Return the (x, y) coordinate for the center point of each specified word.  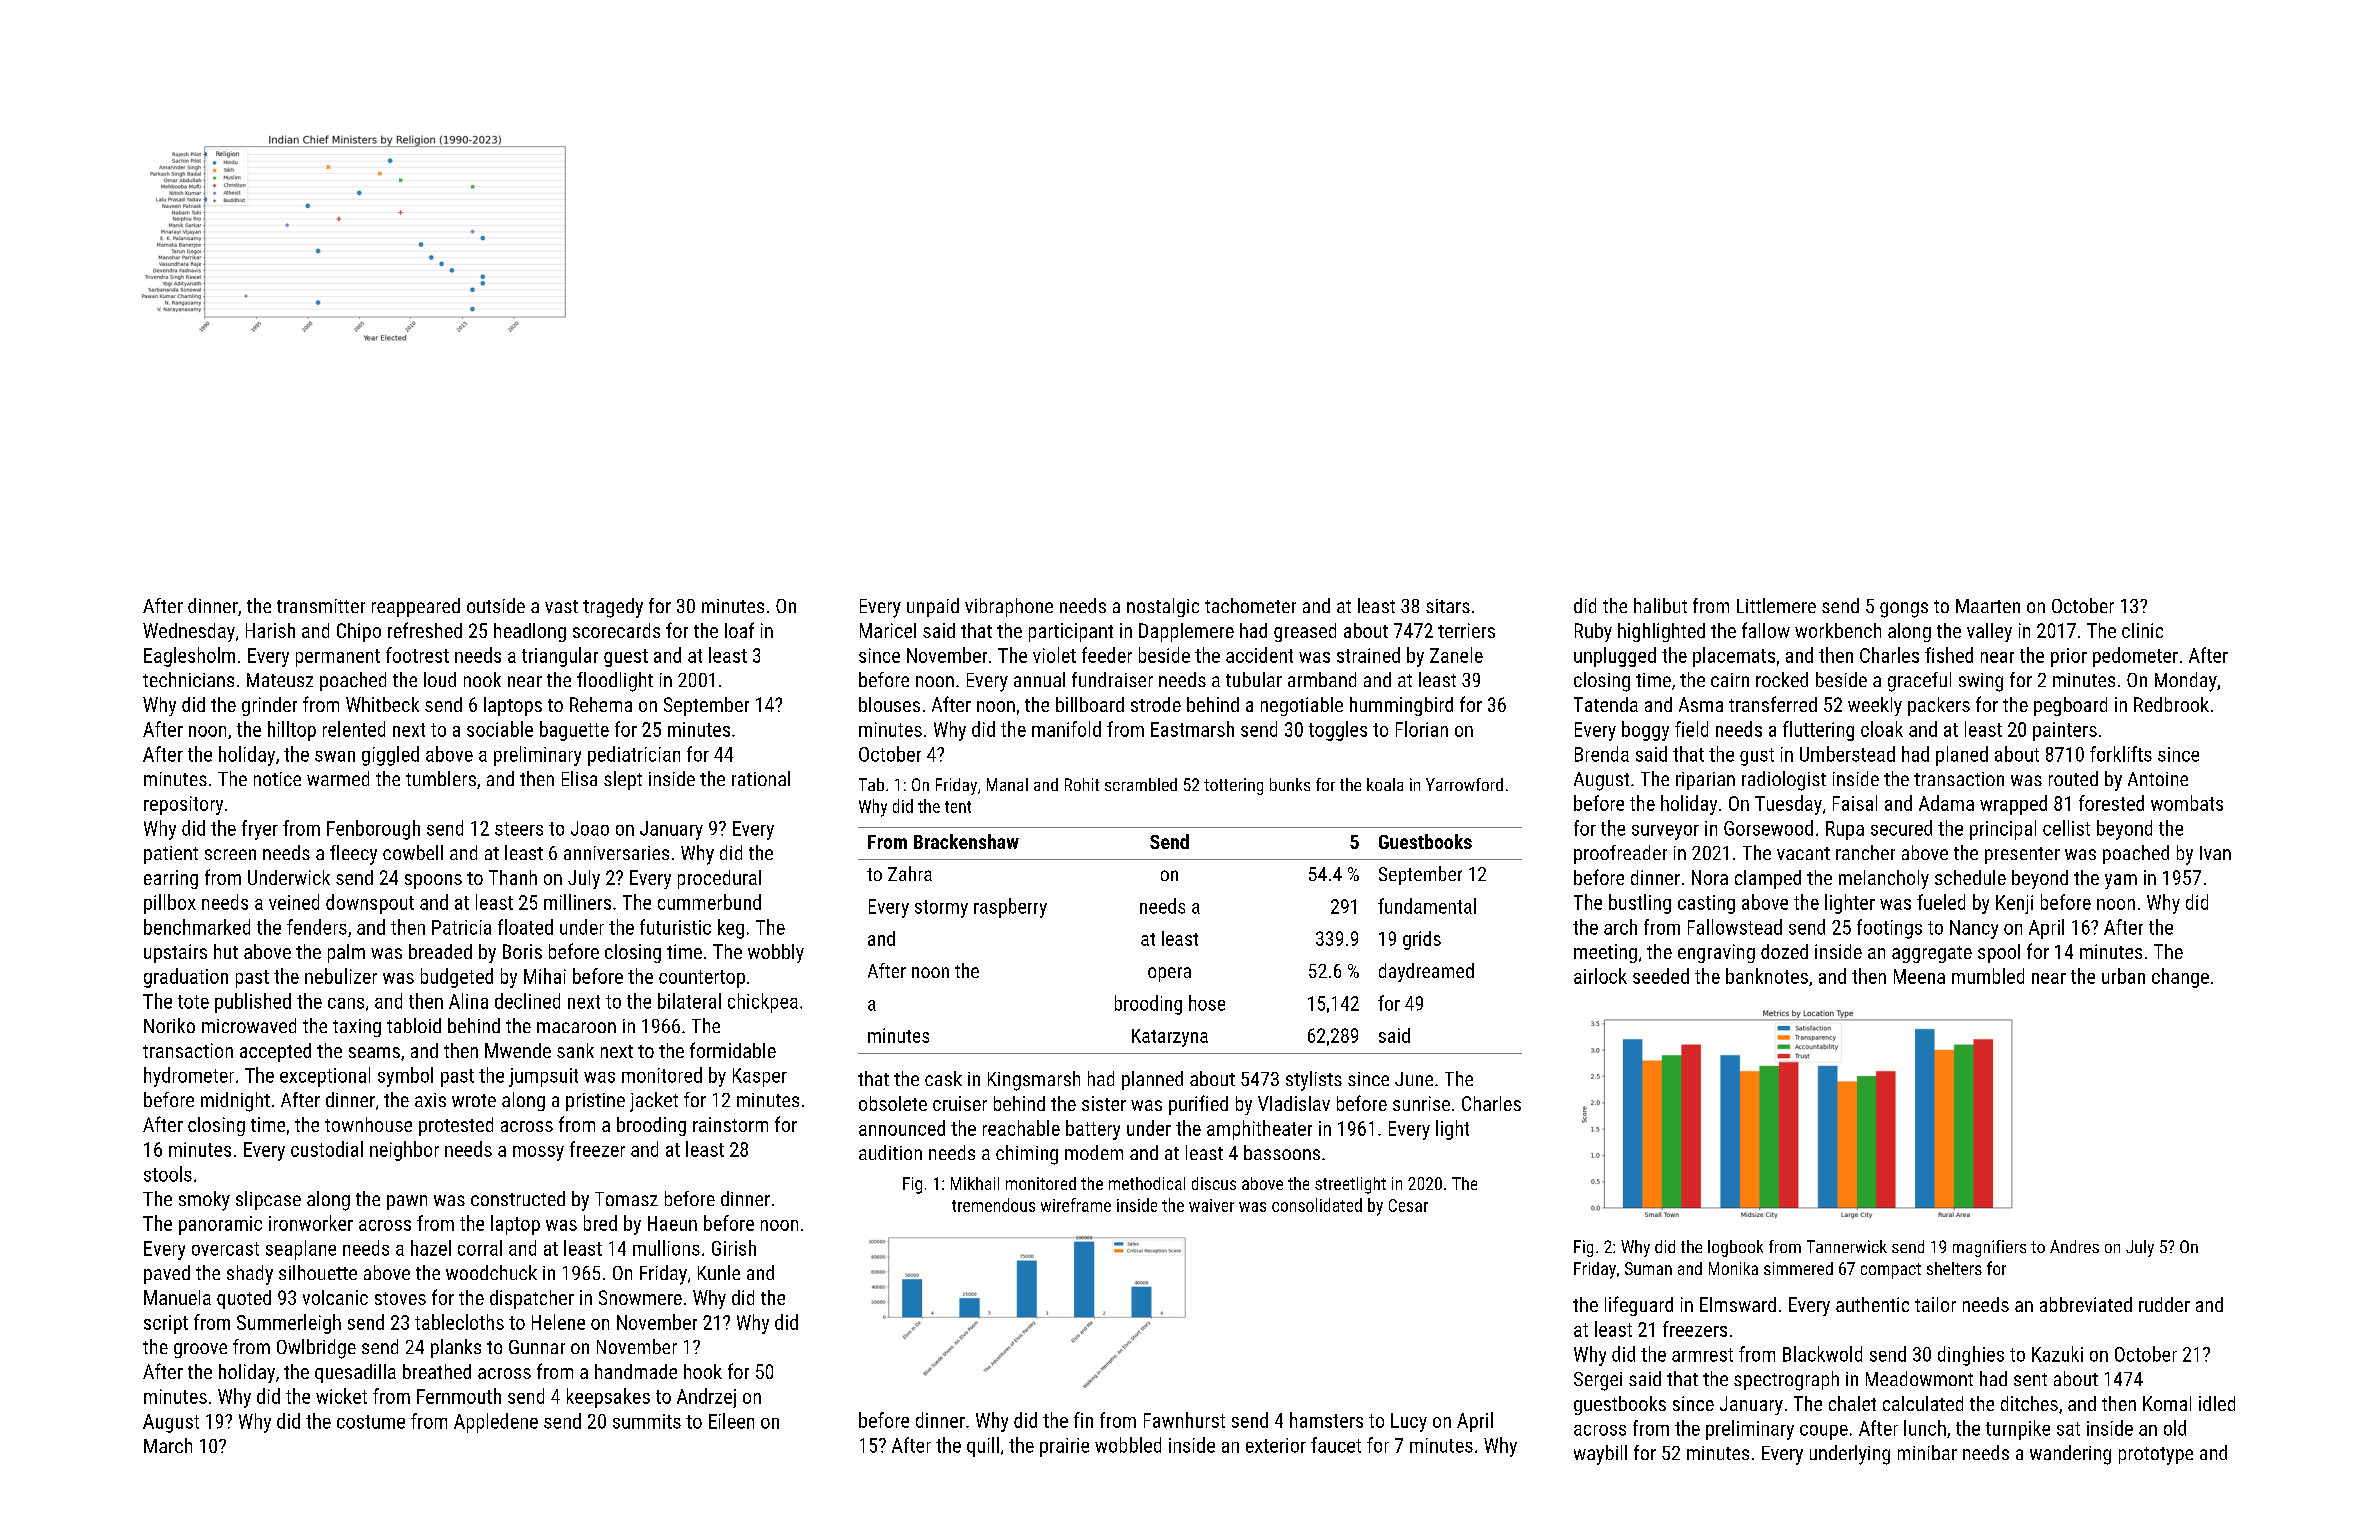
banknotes (1767, 976)
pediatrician (634, 756)
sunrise (1421, 1103)
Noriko (169, 1025)
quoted (244, 1299)
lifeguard (1639, 1306)
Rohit (1082, 784)
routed (2073, 778)
